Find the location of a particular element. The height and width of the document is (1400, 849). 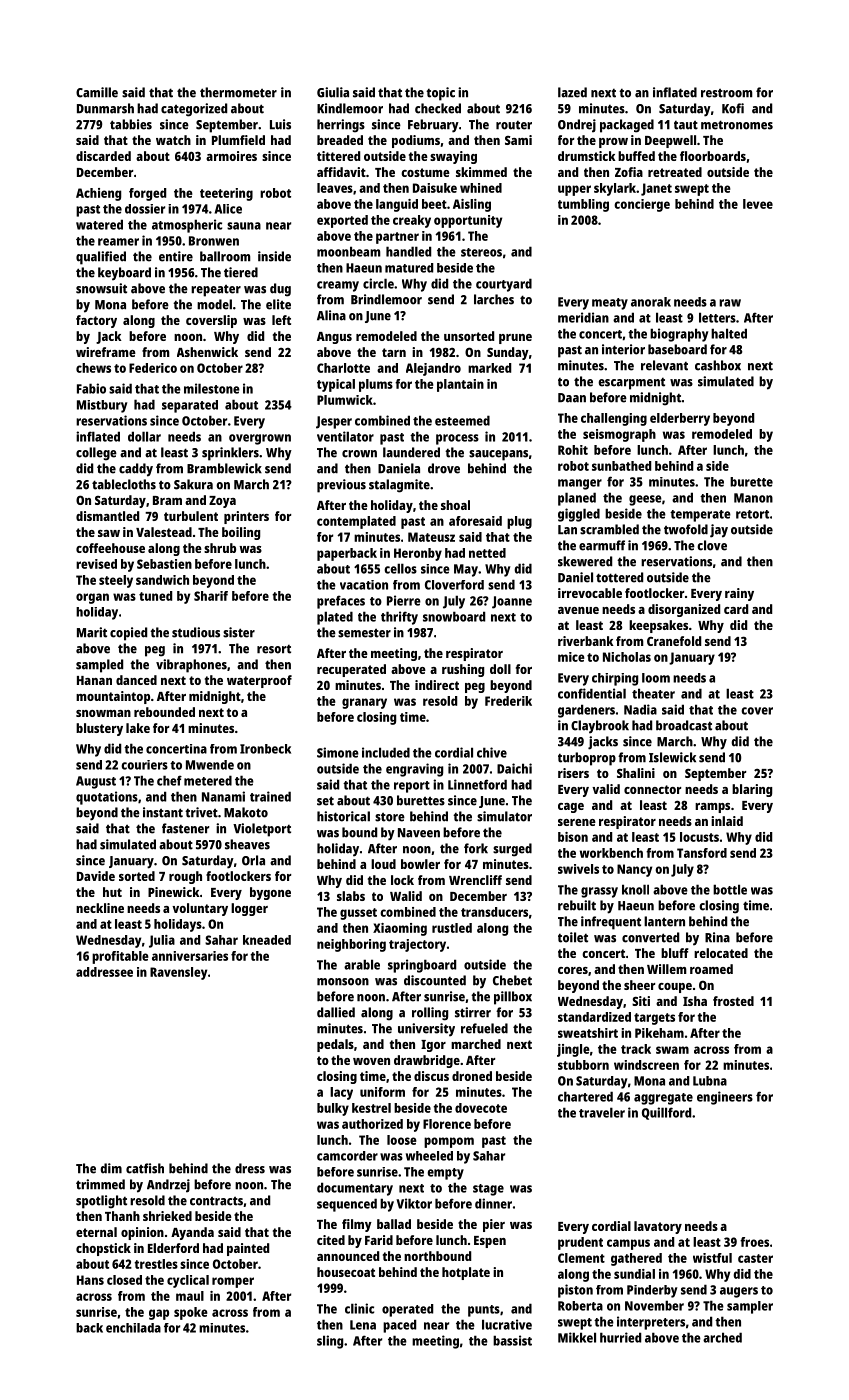

Camille is located at coordinates (97, 92).
